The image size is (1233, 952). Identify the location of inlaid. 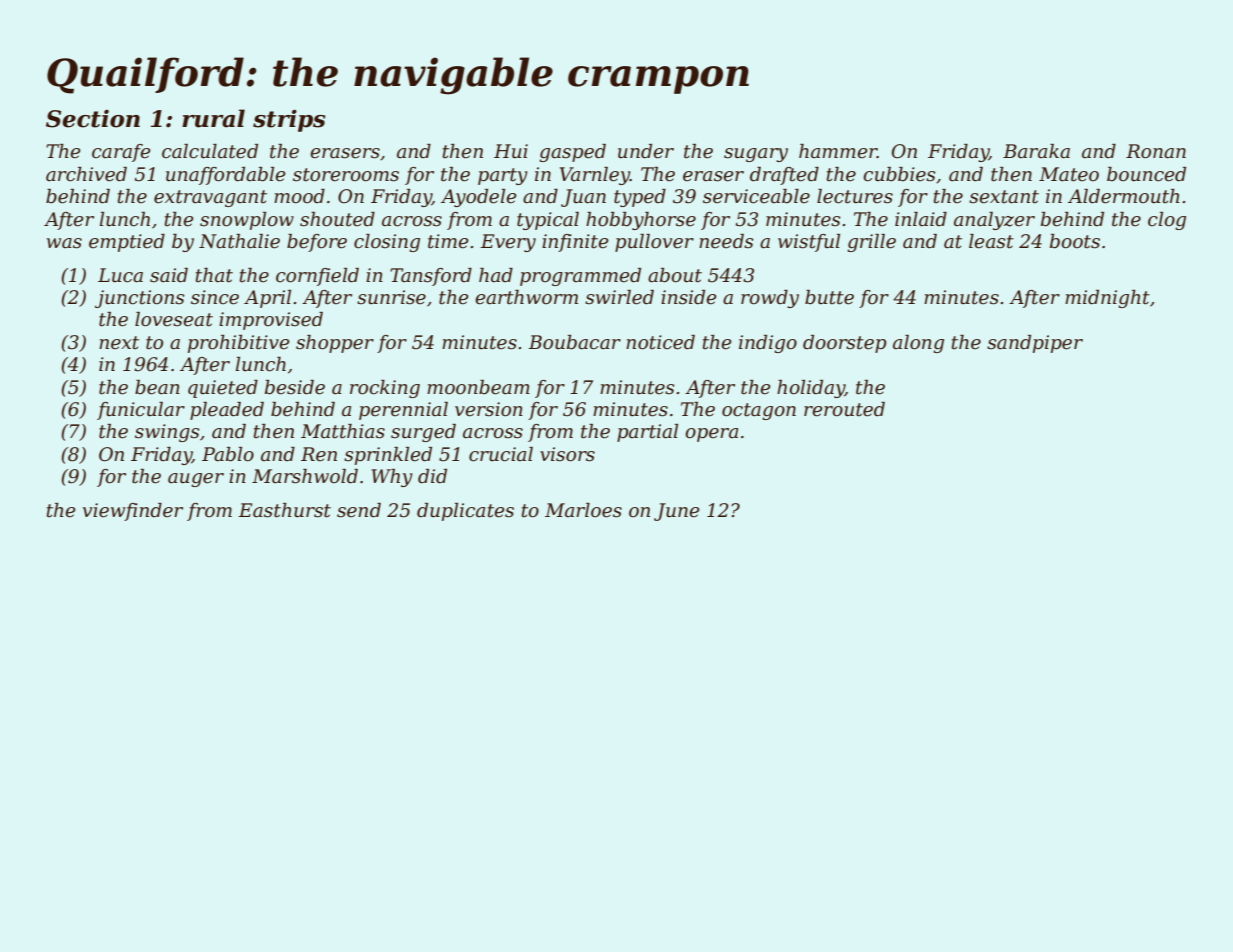
(921, 219).
